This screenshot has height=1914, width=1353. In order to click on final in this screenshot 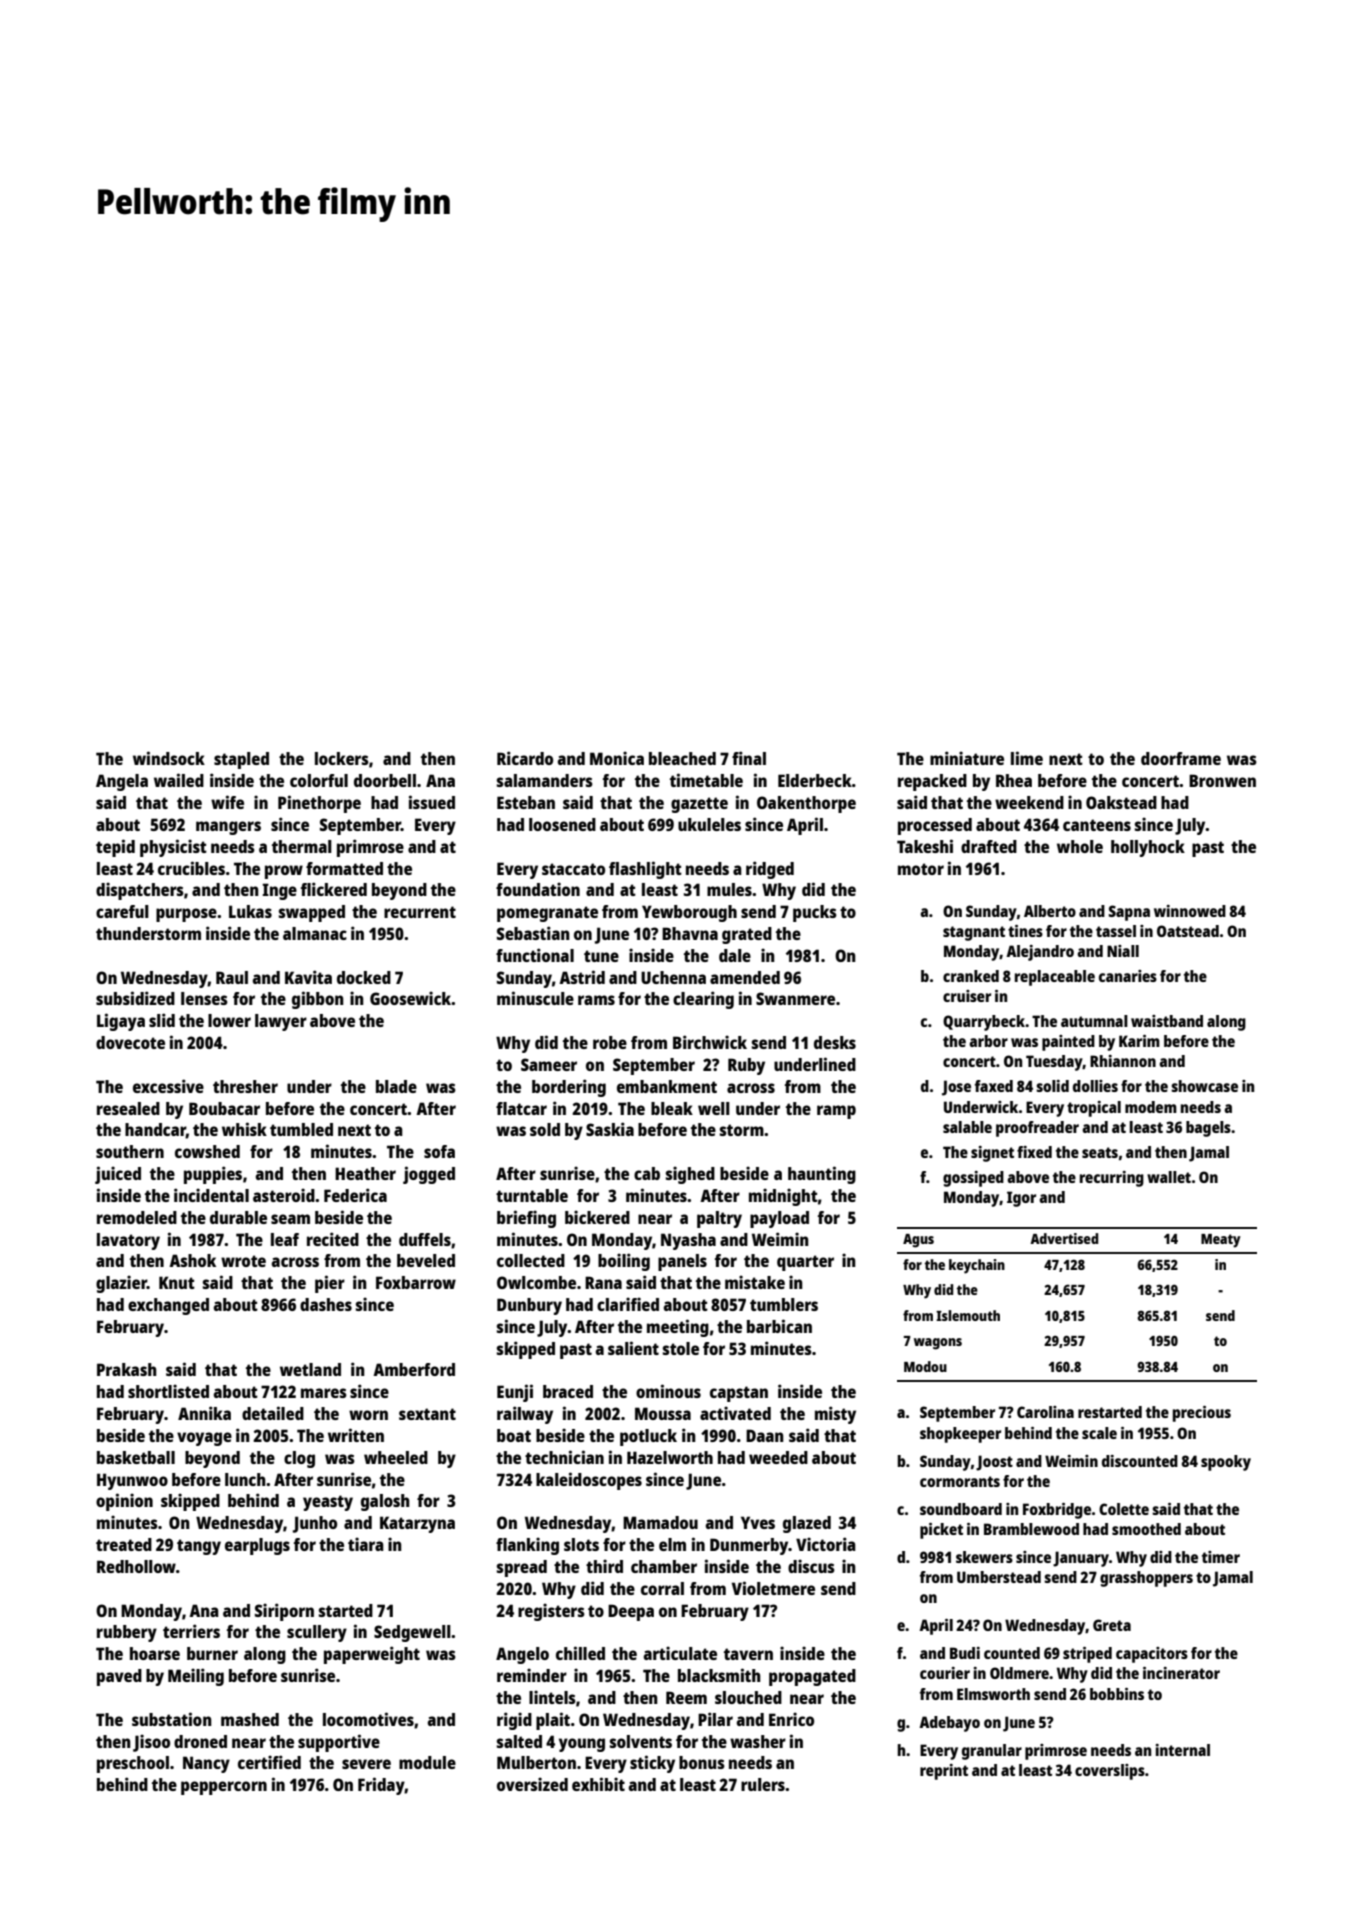, I will do `click(749, 758)`.
